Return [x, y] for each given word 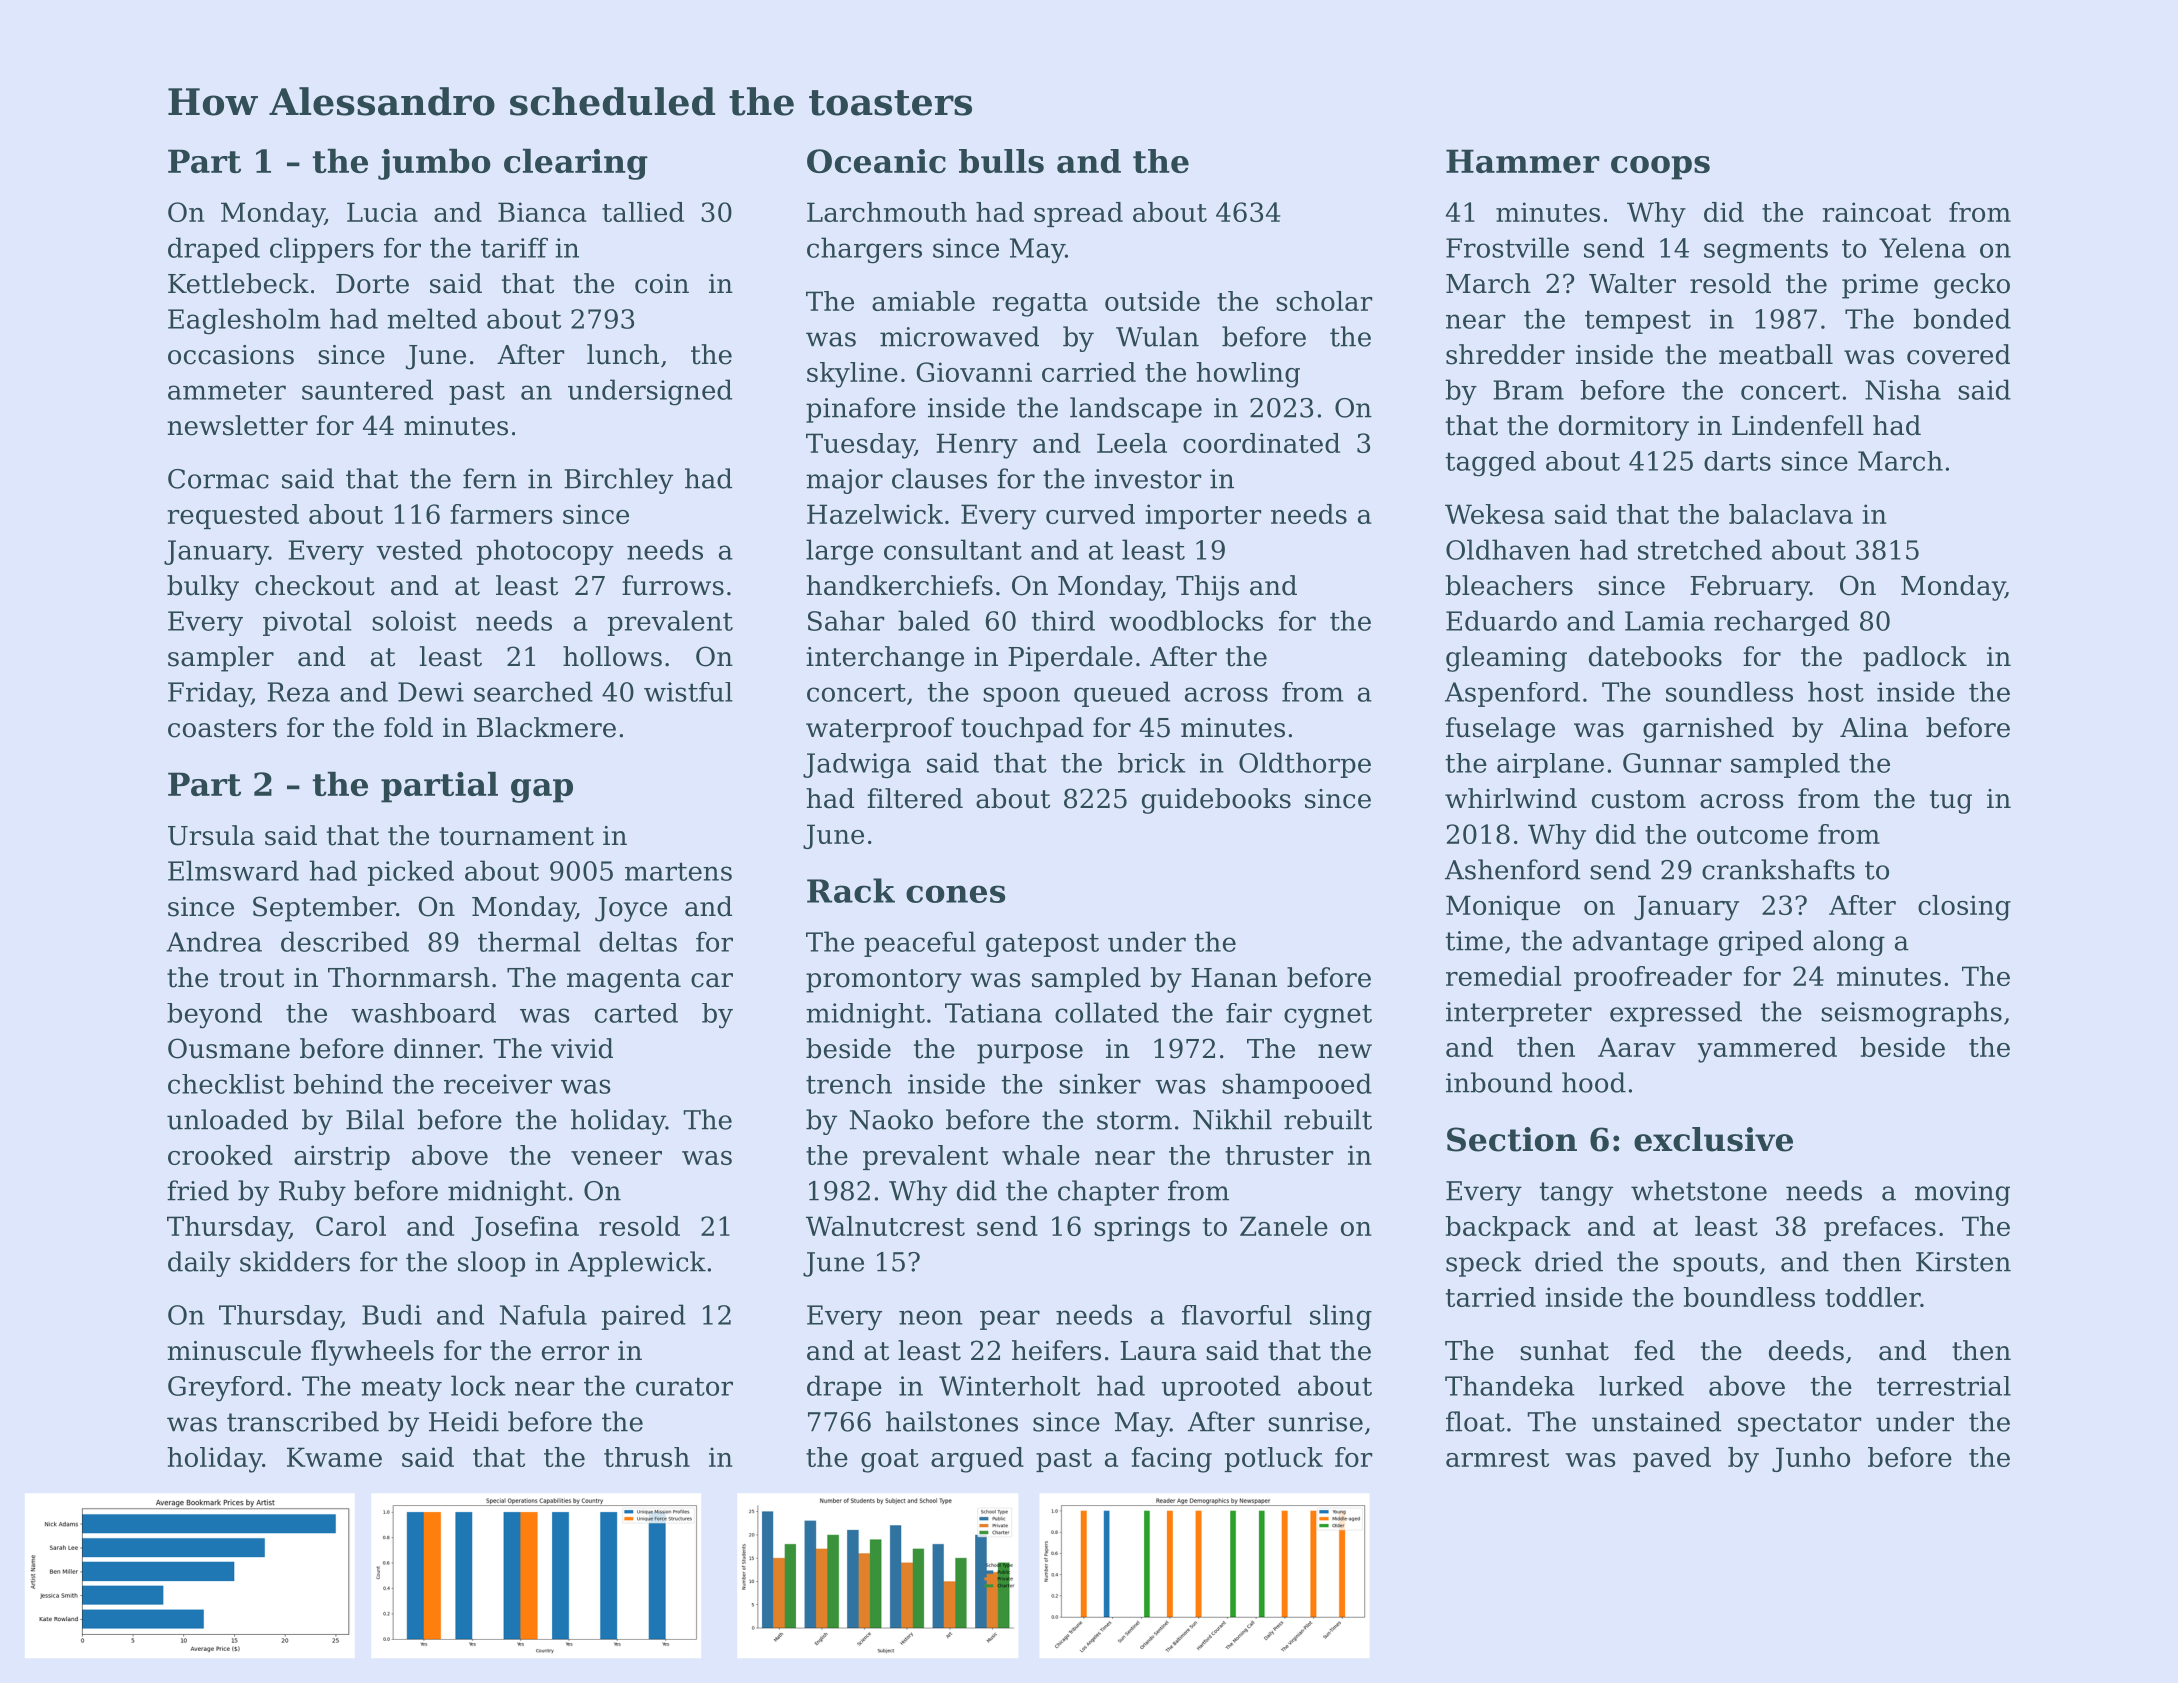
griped [1761, 943]
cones [955, 894]
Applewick [637, 1264]
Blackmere [546, 727]
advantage [1640, 943]
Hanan [1234, 978]
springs [1142, 1229]
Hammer [1522, 161]
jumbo [434, 164]
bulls [1001, 161]
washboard [423, 1013]
